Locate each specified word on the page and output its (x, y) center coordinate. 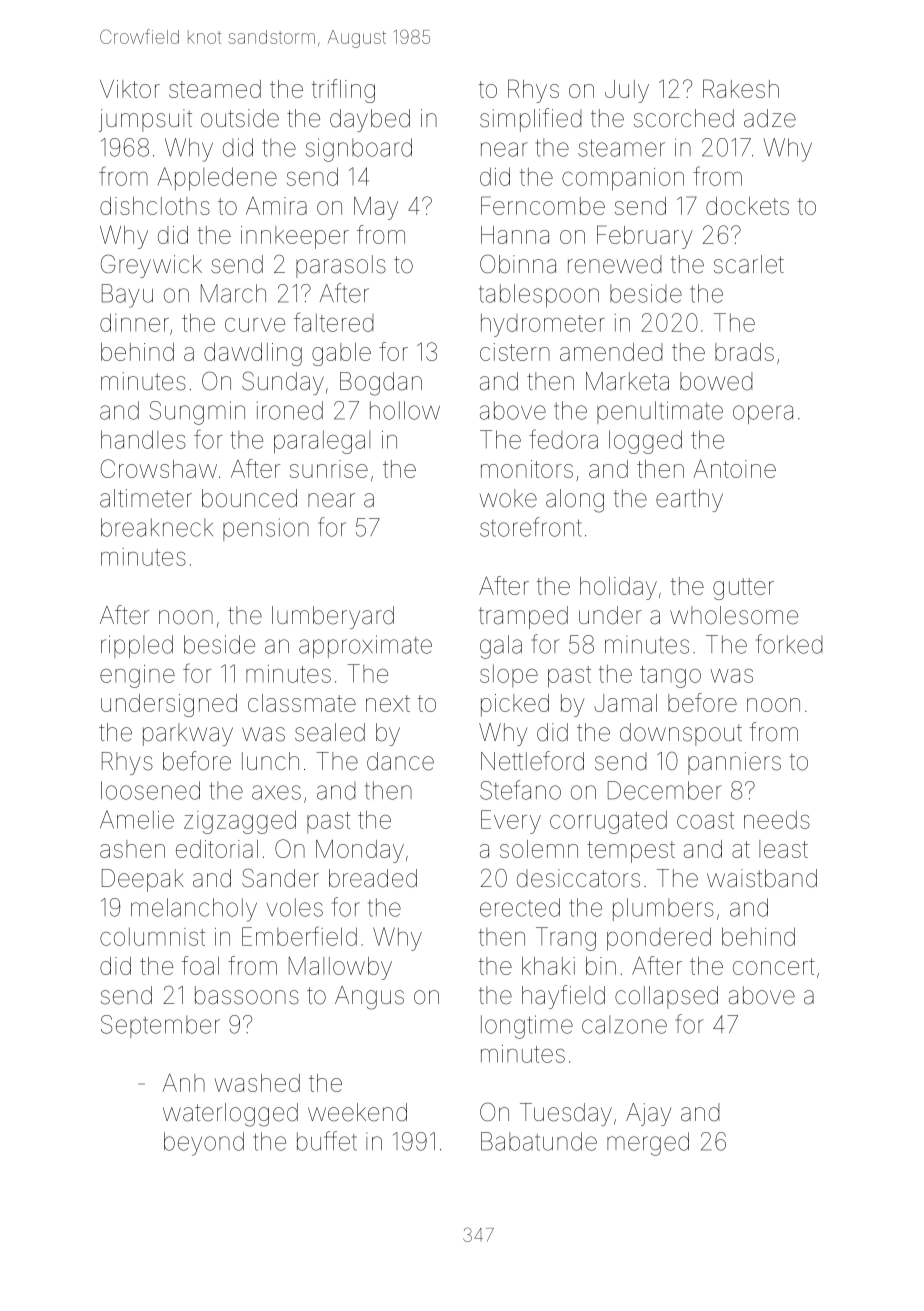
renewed (615, 264)
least (783, 849)
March (233, 293)
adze (770, 118)
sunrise (329, 469)
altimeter (146, 498)
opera (763, 414)
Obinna (518, 264)
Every (511, 822)
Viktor (130, 89)
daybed (370, 120)
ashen (132, 849)
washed (257, 1083)
